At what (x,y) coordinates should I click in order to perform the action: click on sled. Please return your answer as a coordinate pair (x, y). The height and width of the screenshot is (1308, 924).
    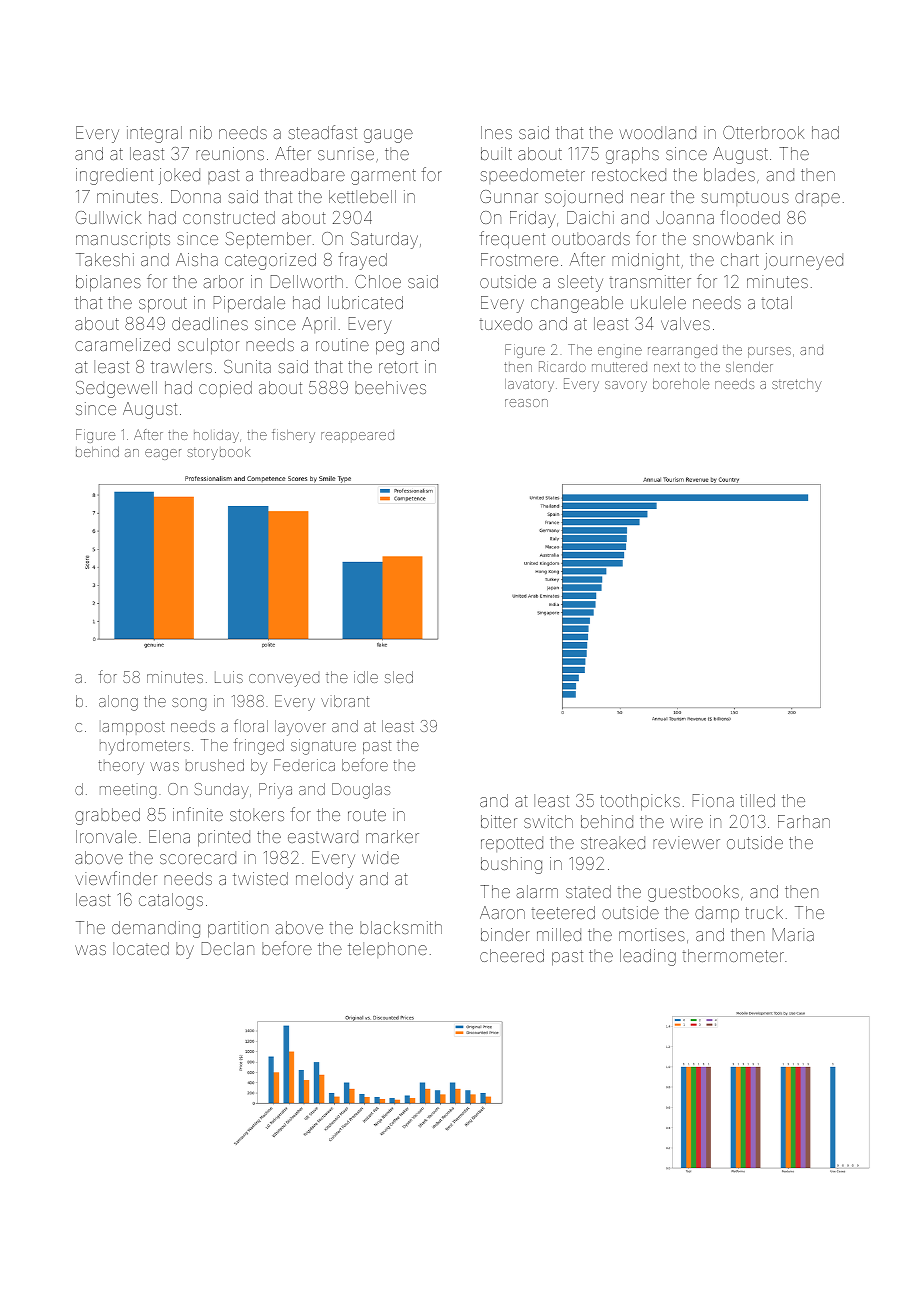
    Looking at the image, I should click on (399, 677).
